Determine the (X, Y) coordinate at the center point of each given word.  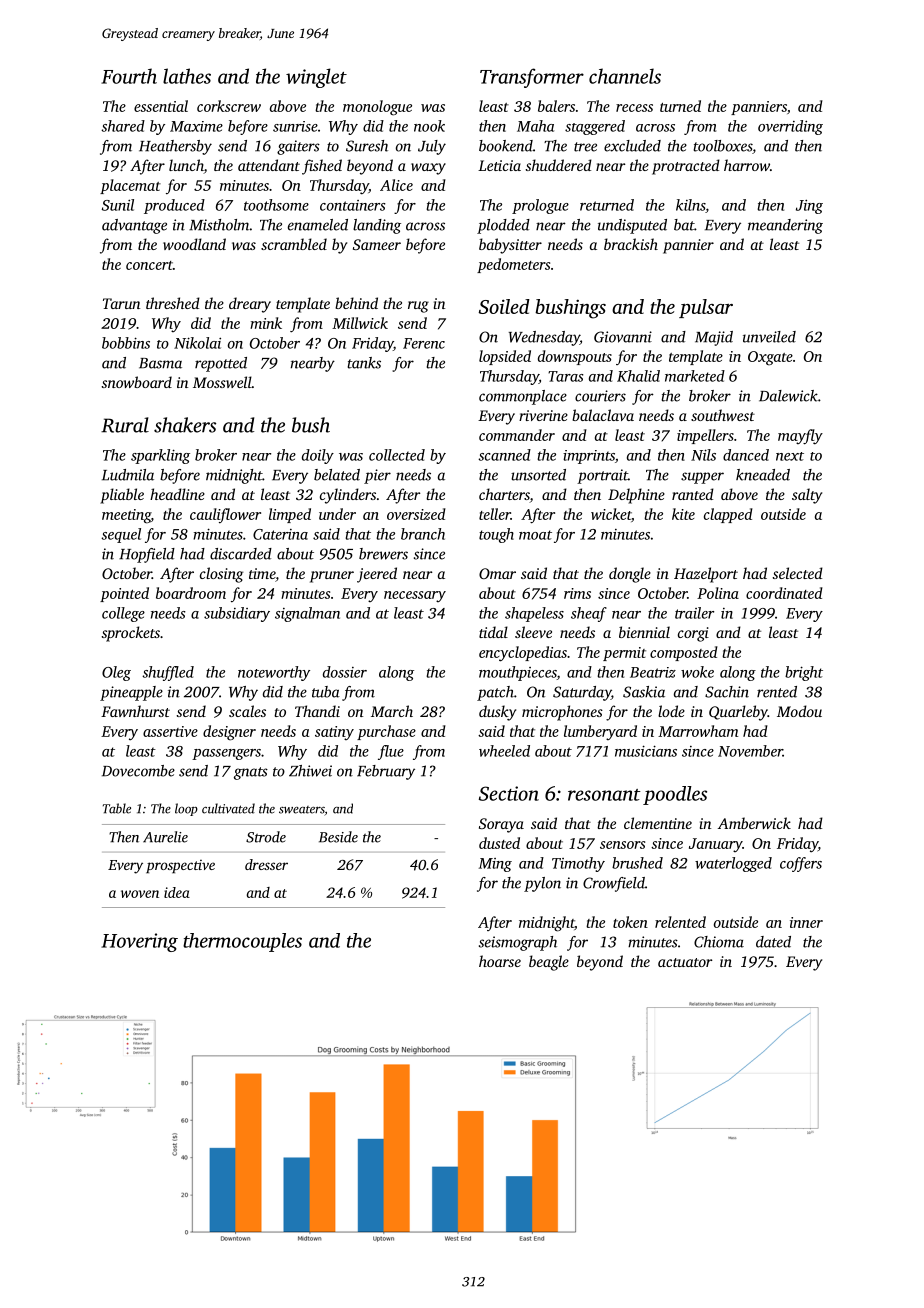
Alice (396, 185)
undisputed (632, 226)
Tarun (121, 303)
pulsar (706, 308)
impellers (705, 436)
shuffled (168, 673)
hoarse (500, 961)
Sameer (377, 244)
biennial (644, 632)
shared (123, 126)
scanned (504, 455)
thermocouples (242, 942)
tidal (493, 632)
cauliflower (225, 515)
